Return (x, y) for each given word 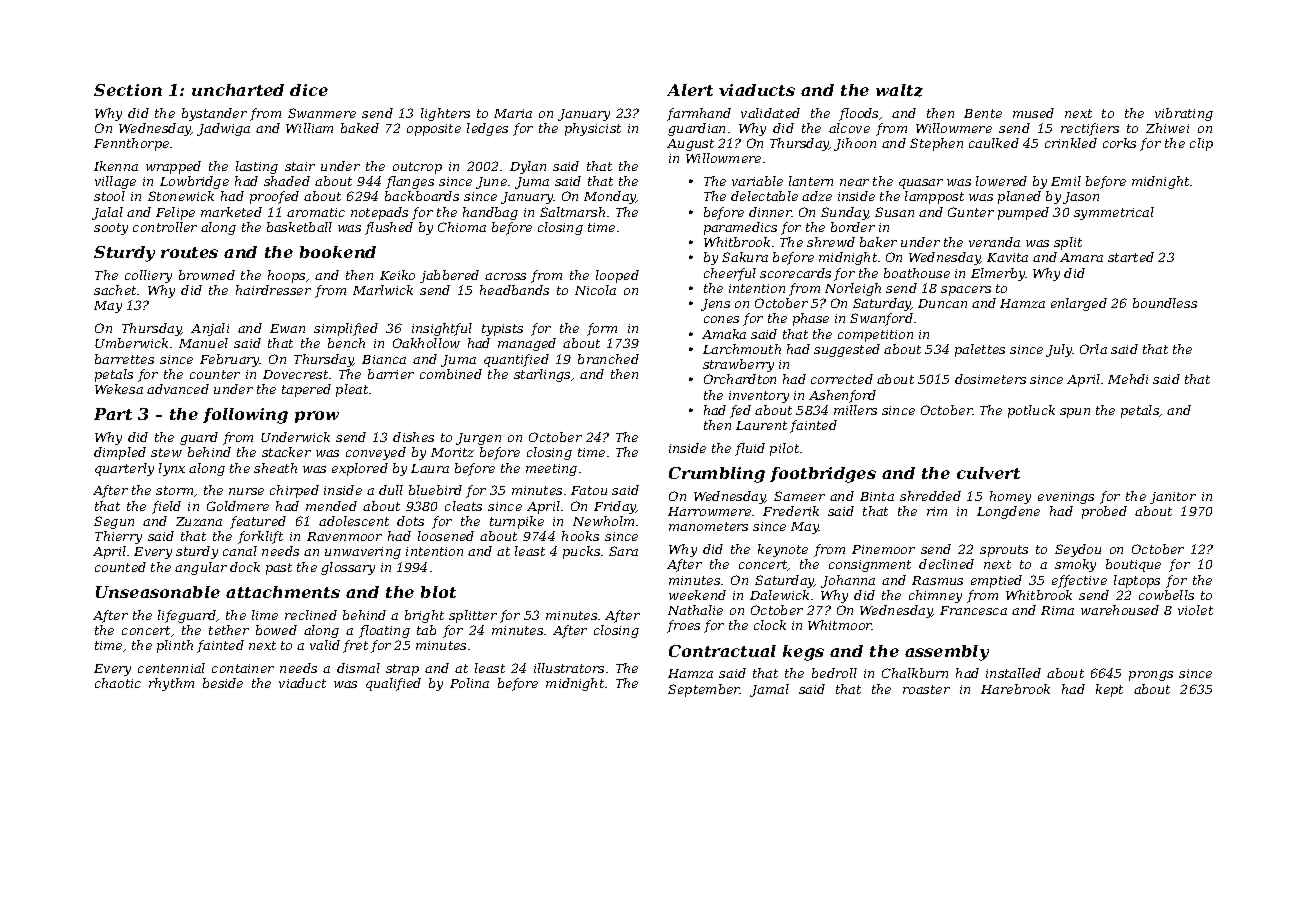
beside (223, 683)
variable (757, 181)
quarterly (124, 469)
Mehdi (1128, 379)
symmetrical (1114, 213)
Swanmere (322, 113)
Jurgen (478, 439)
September (704, 690)
